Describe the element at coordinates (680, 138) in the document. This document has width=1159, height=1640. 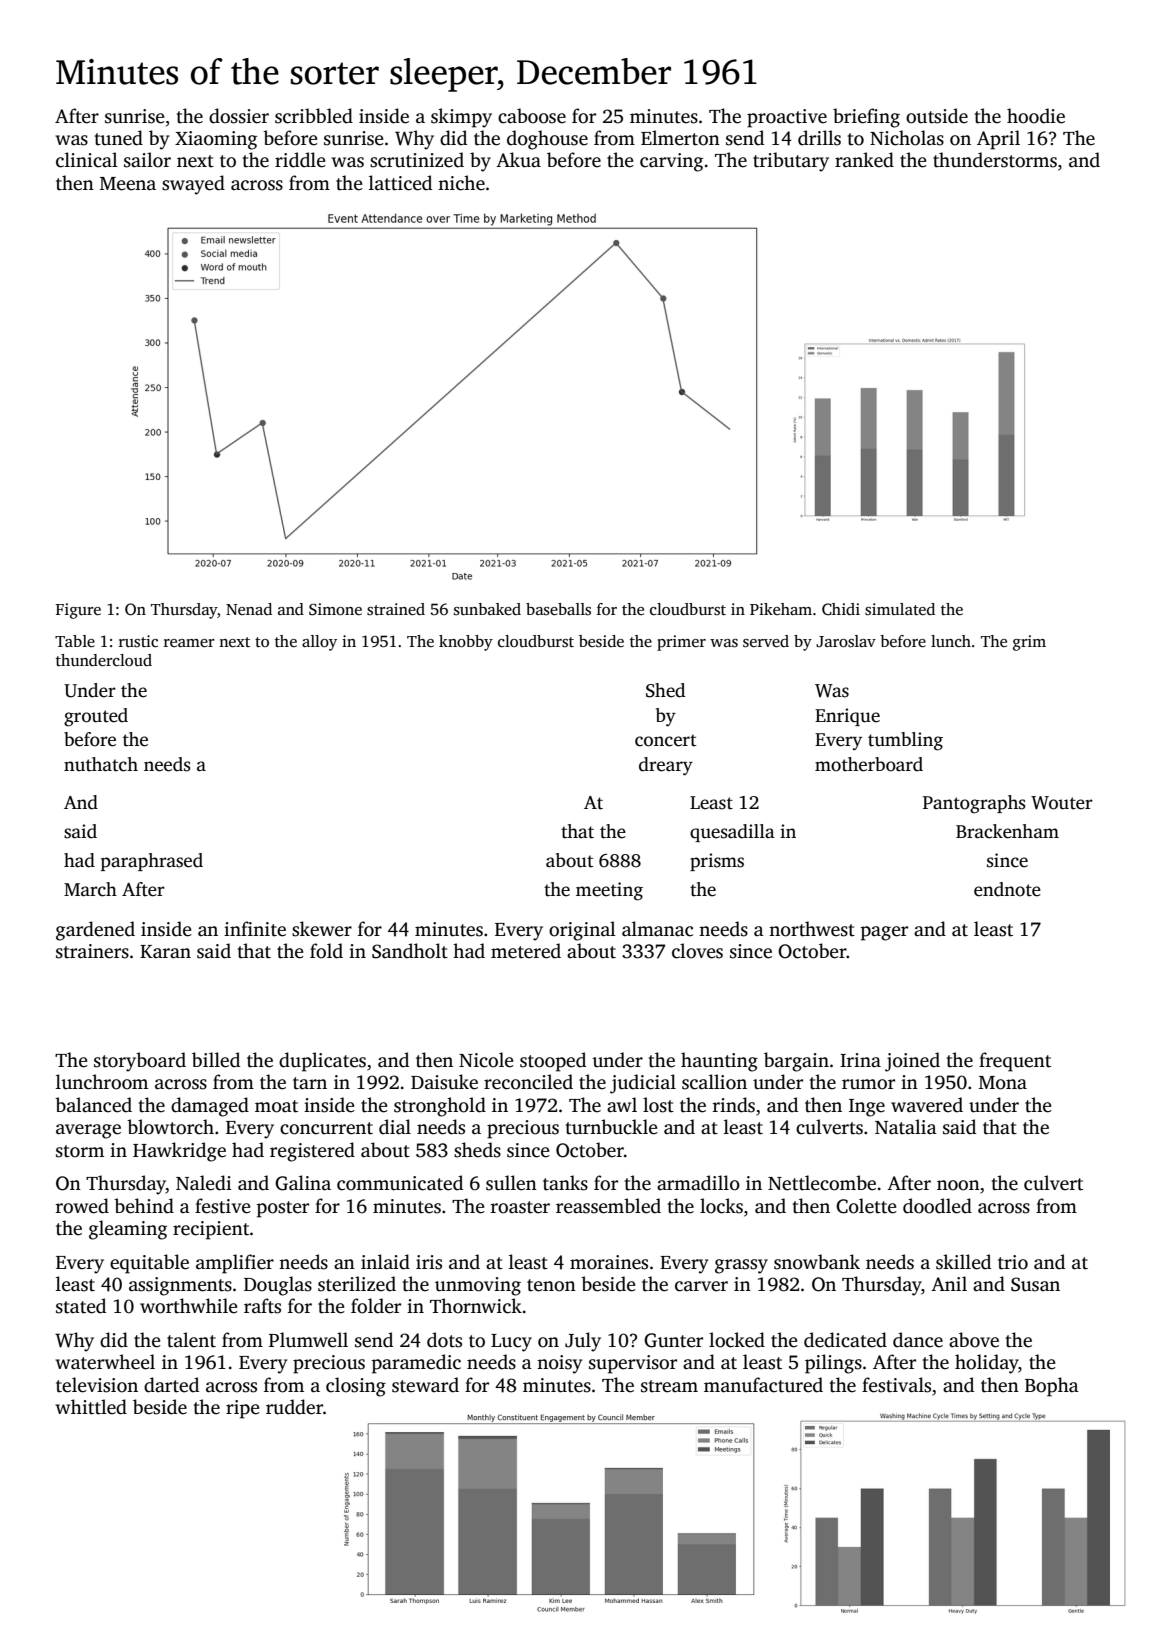
I see `Elmerton` at that location.
